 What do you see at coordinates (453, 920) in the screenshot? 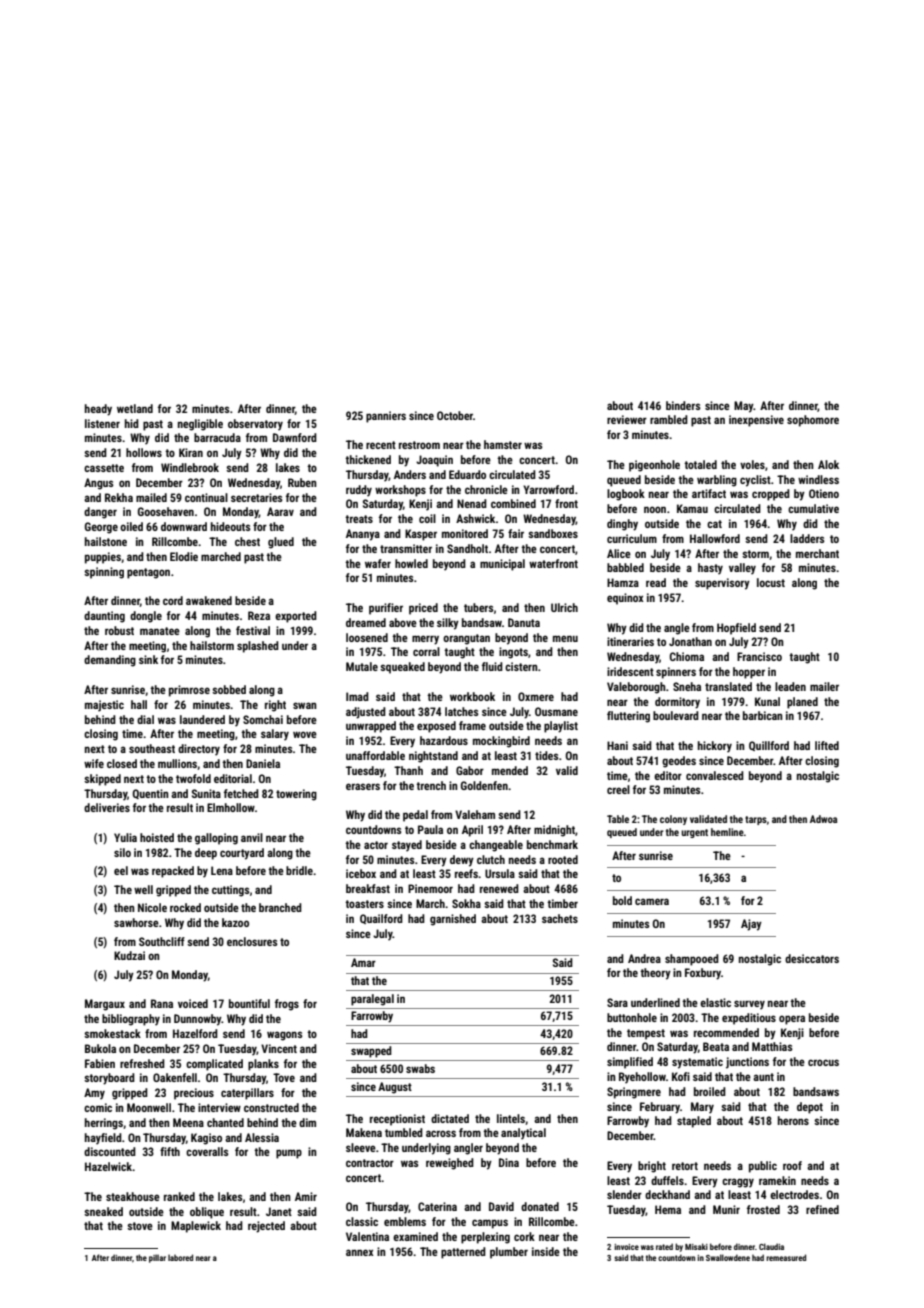
I see `garnished` at bounding box center [453, 920].
